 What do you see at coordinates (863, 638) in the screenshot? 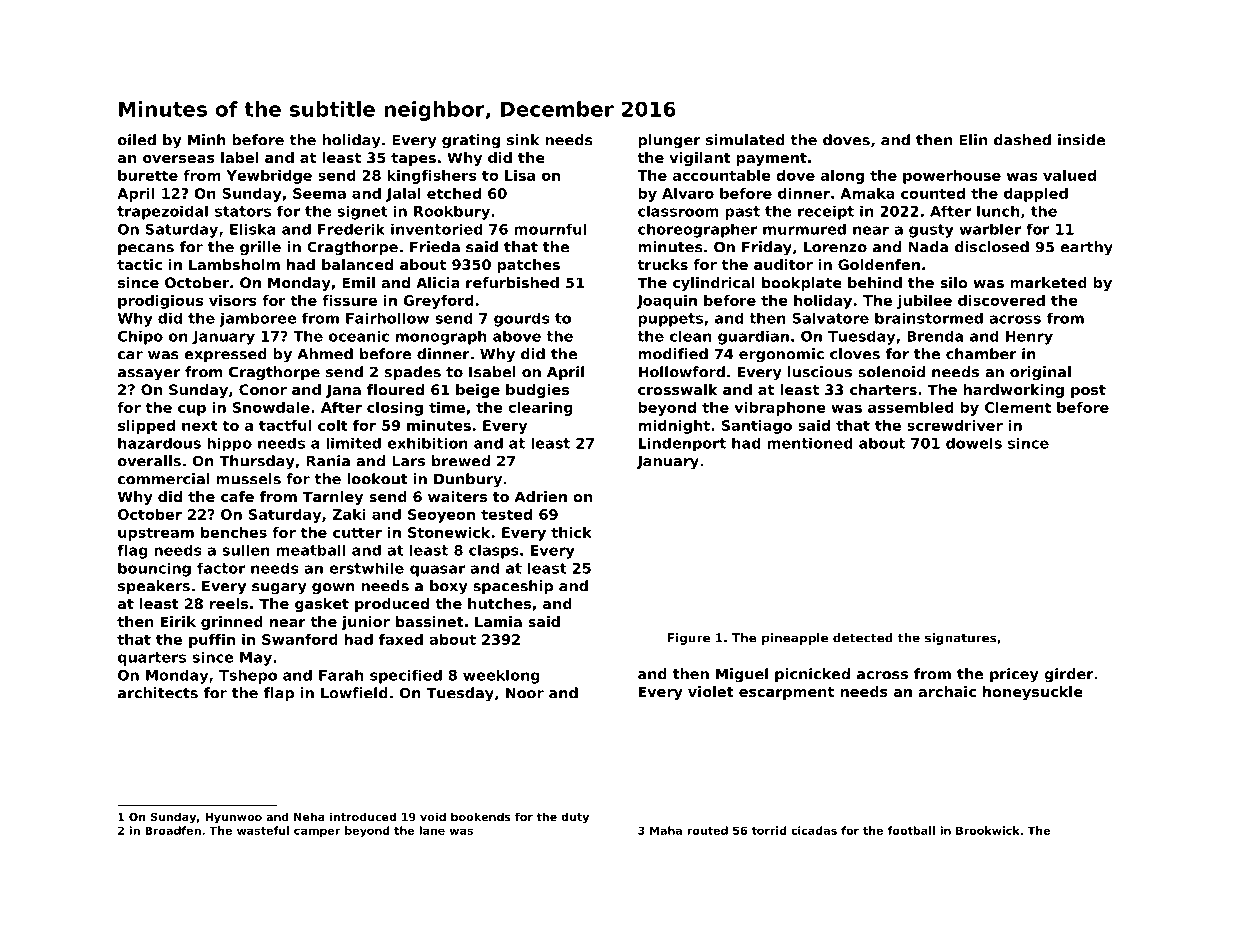
I see `detected` at bounding box center [863, 638].
